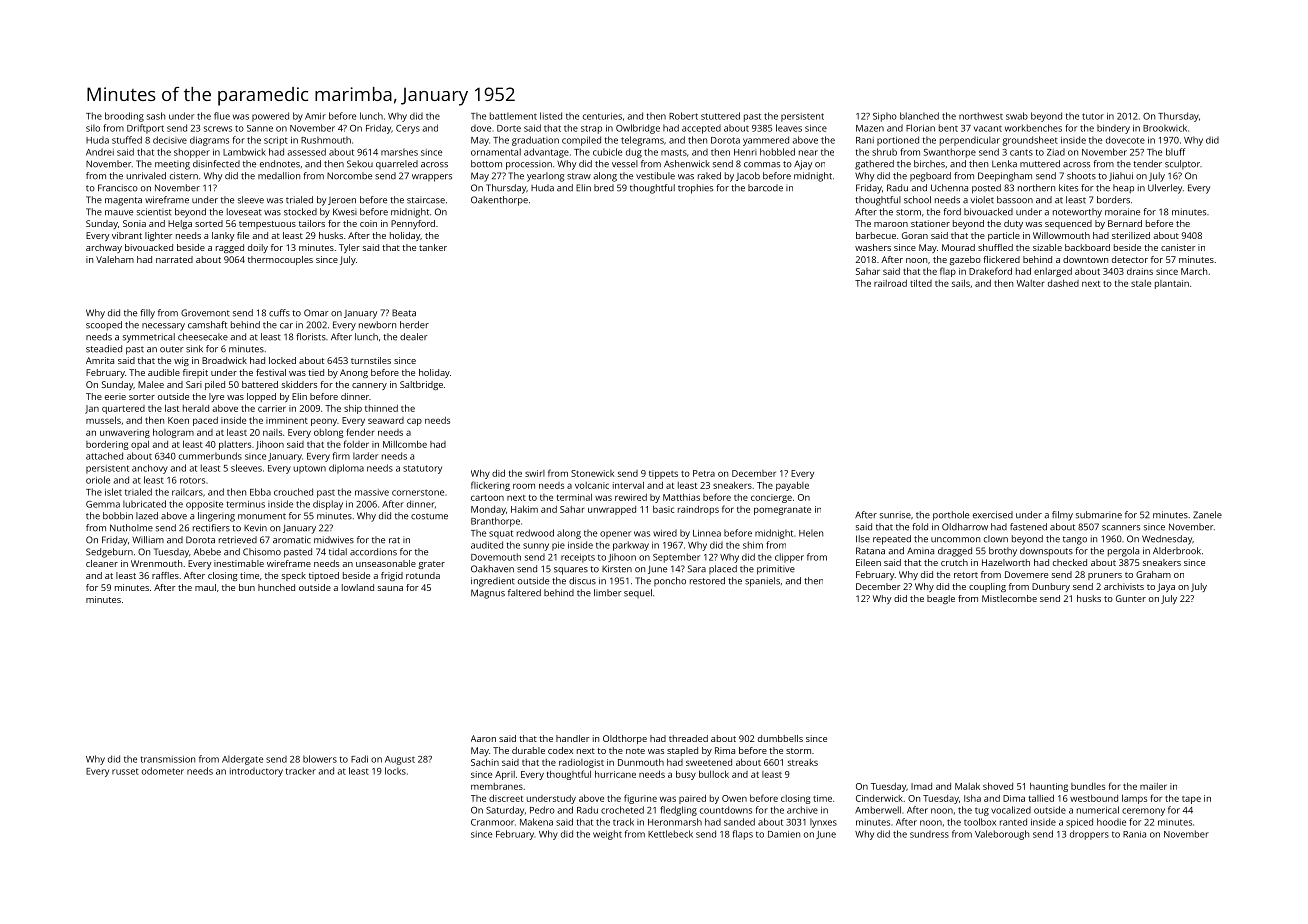 The image size is (1308, 924). I want to click on Cranmoor, so click(492, 822).
